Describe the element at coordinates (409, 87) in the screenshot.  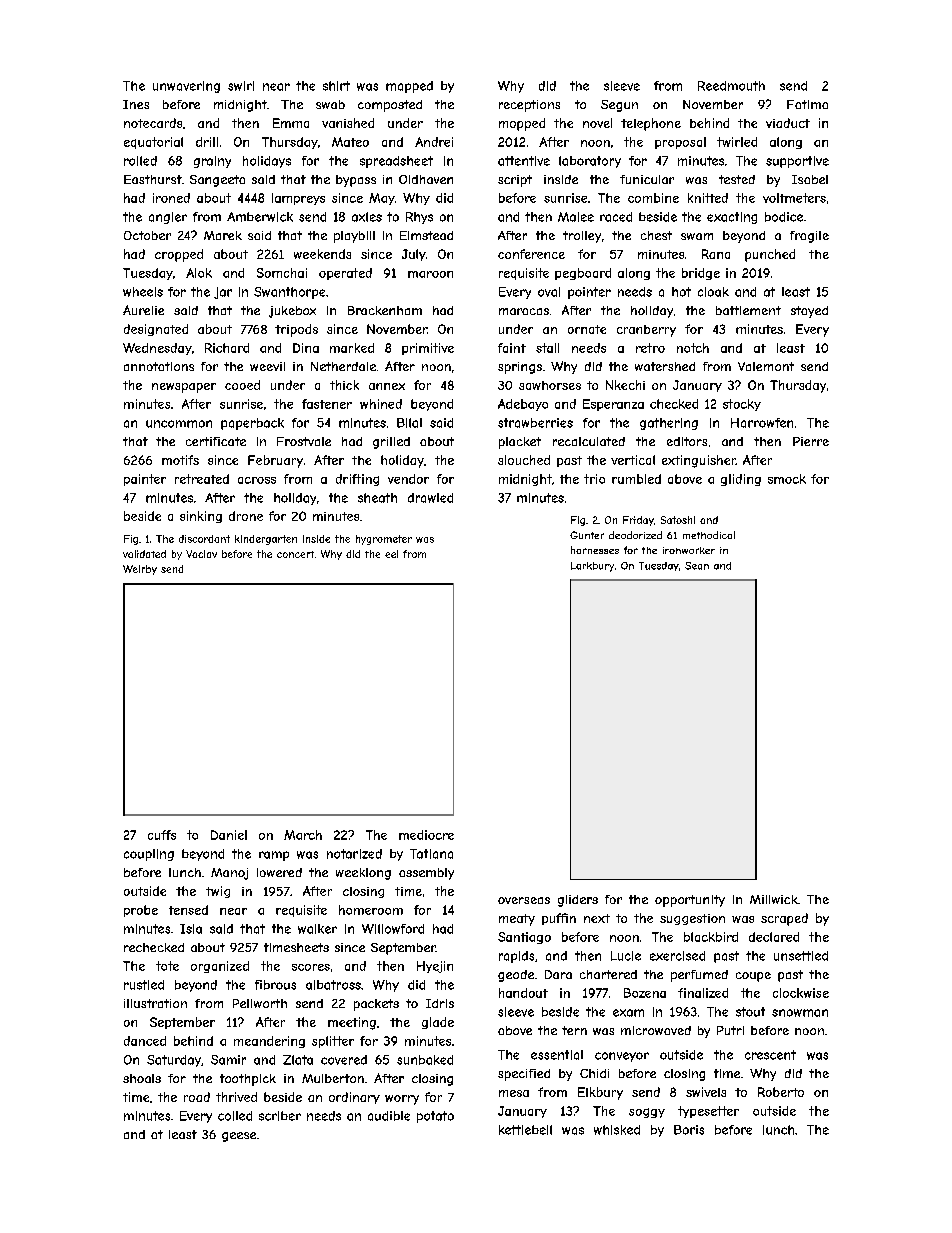
I see `mapped` at that location.
